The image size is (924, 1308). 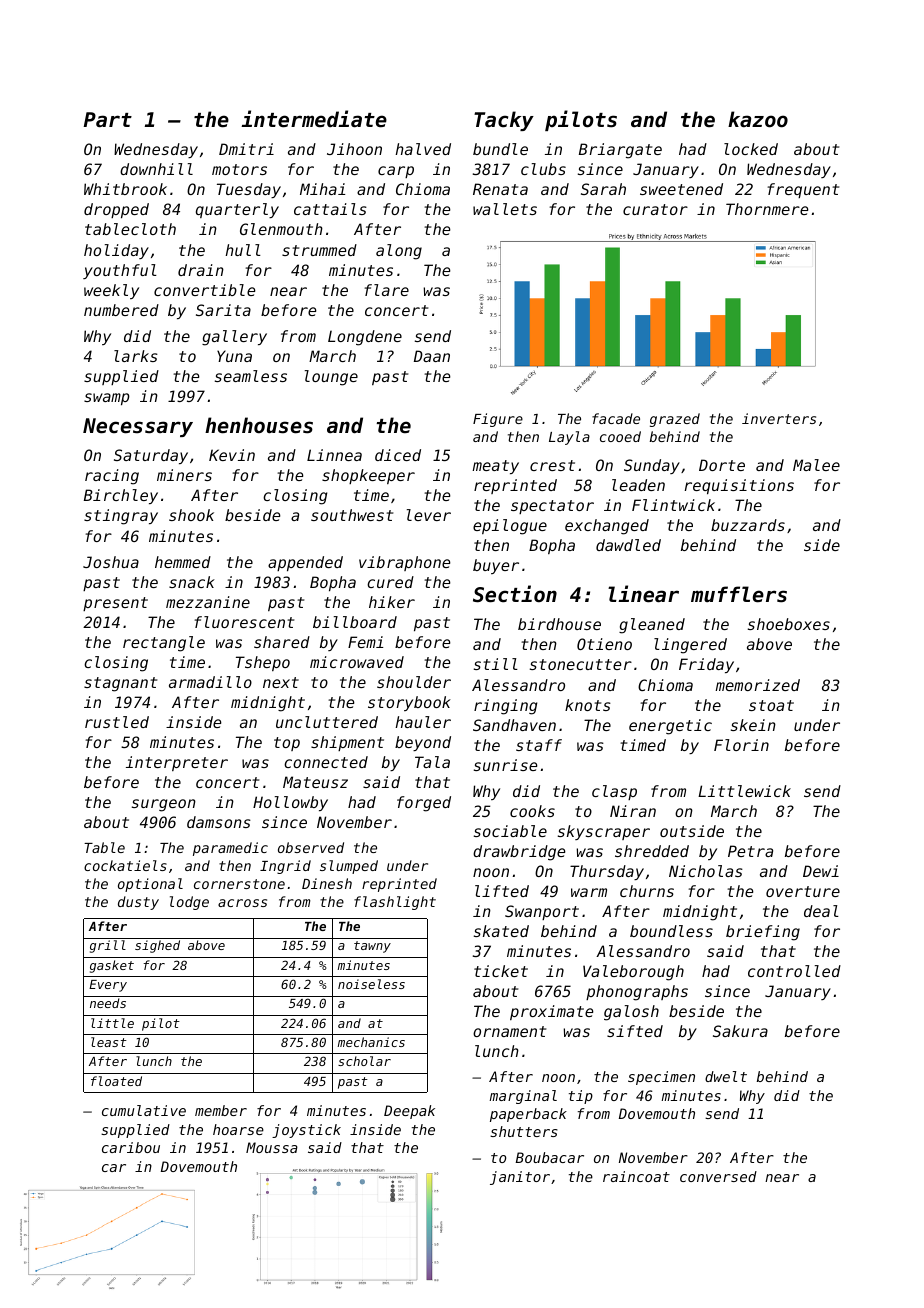 What do you see at coordinates (758, 119) in the document?
I see `kazoo` at bounding box center [758, 119].
